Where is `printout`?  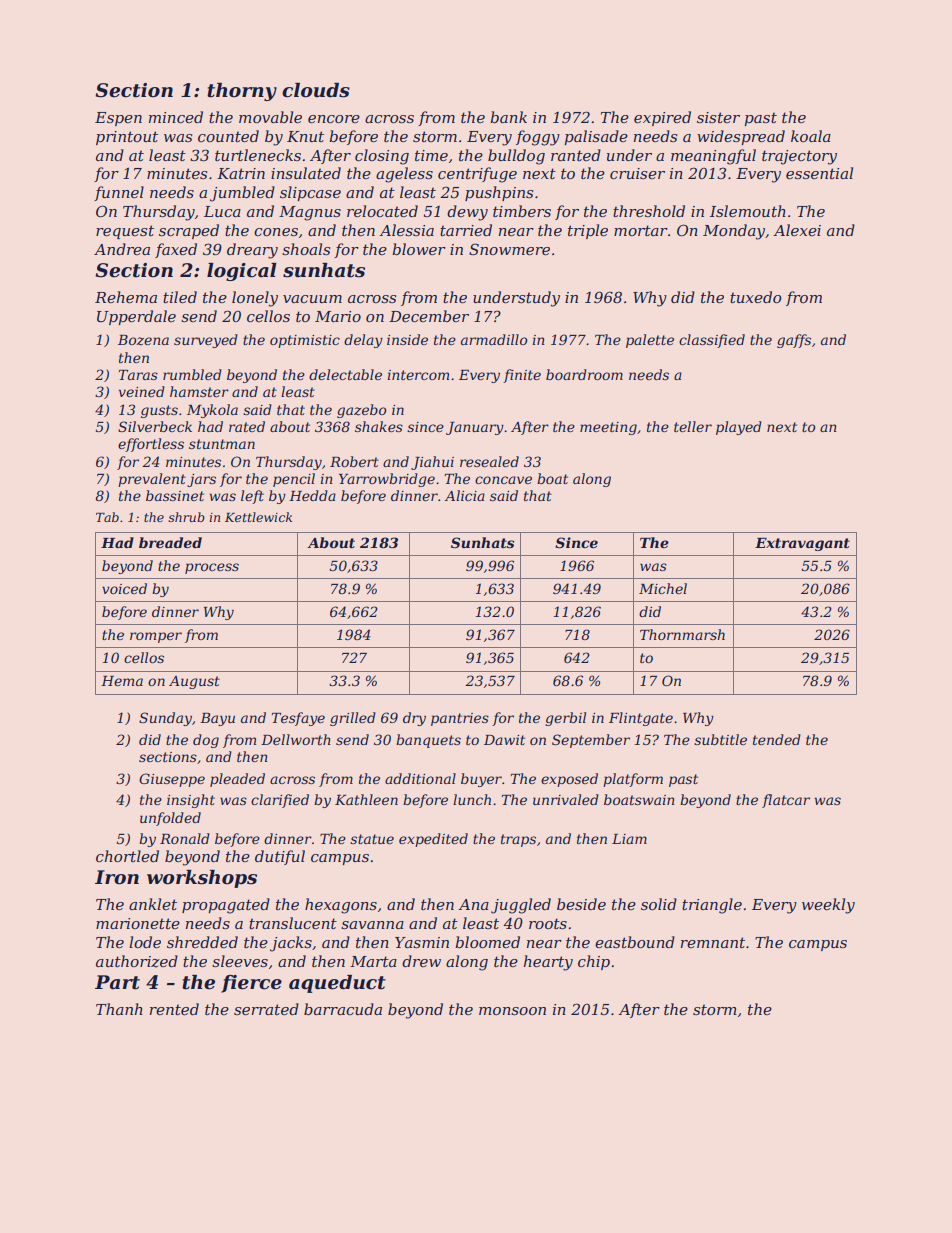
printout is located at coordinates (127, 138).
